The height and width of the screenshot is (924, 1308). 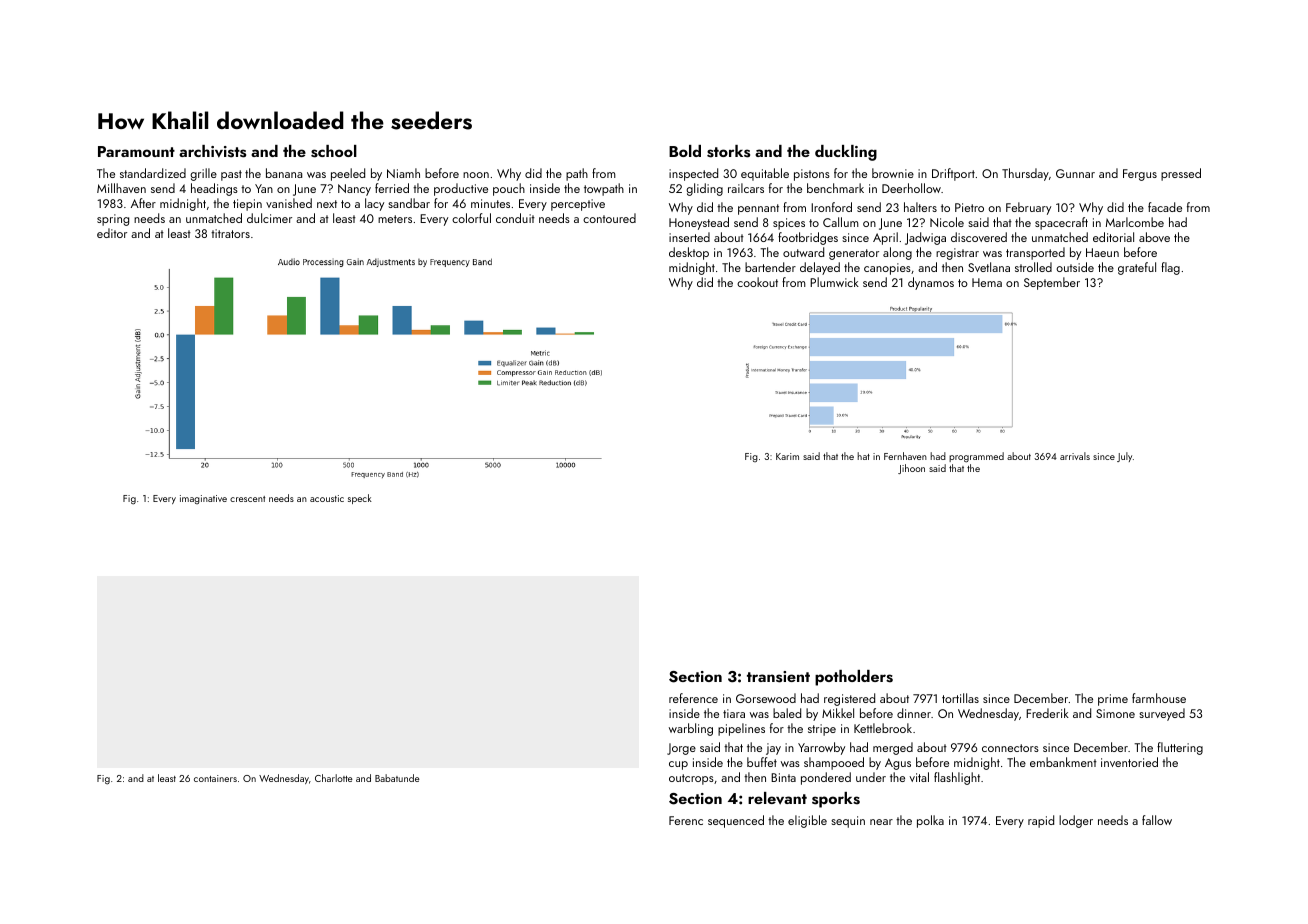 What do you see at coordinates (360, 499) in the screenshot?
I see `speck` at bounding box center [360, 499].
